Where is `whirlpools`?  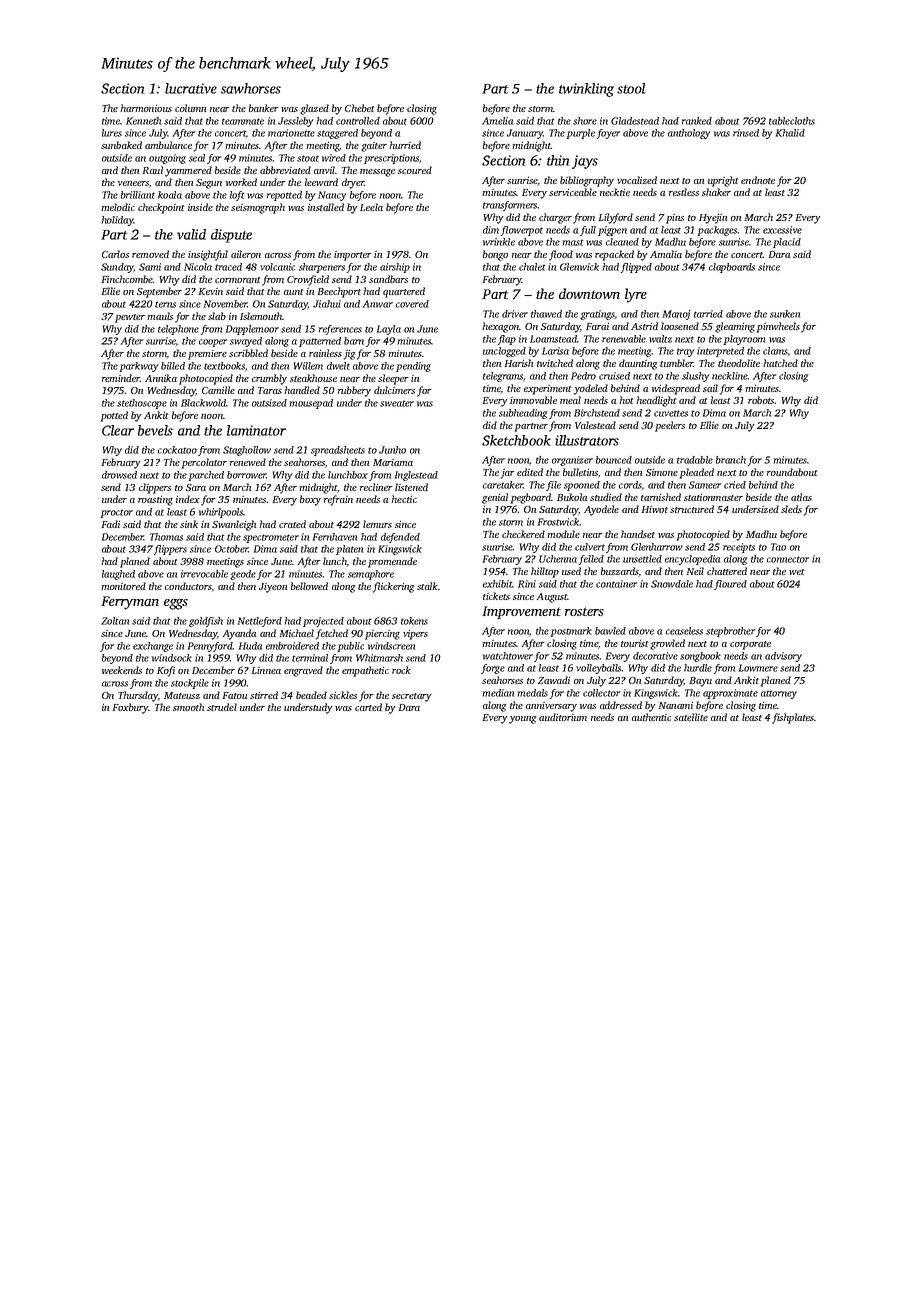
whirlpools is located at coordinates (221, 513).
